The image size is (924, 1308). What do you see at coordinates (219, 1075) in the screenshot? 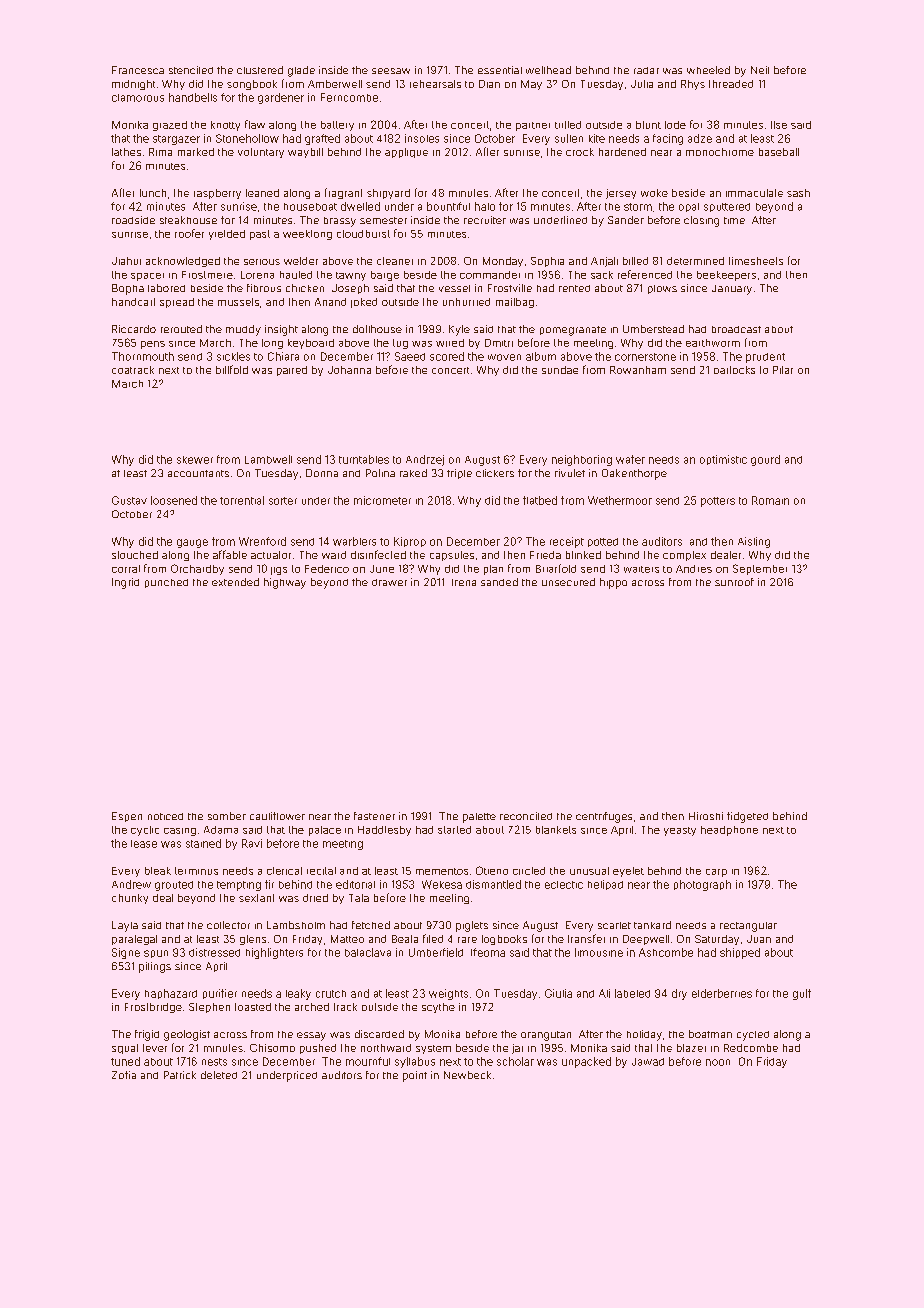
I see `deleted` at bounding box center [219, 1075].
